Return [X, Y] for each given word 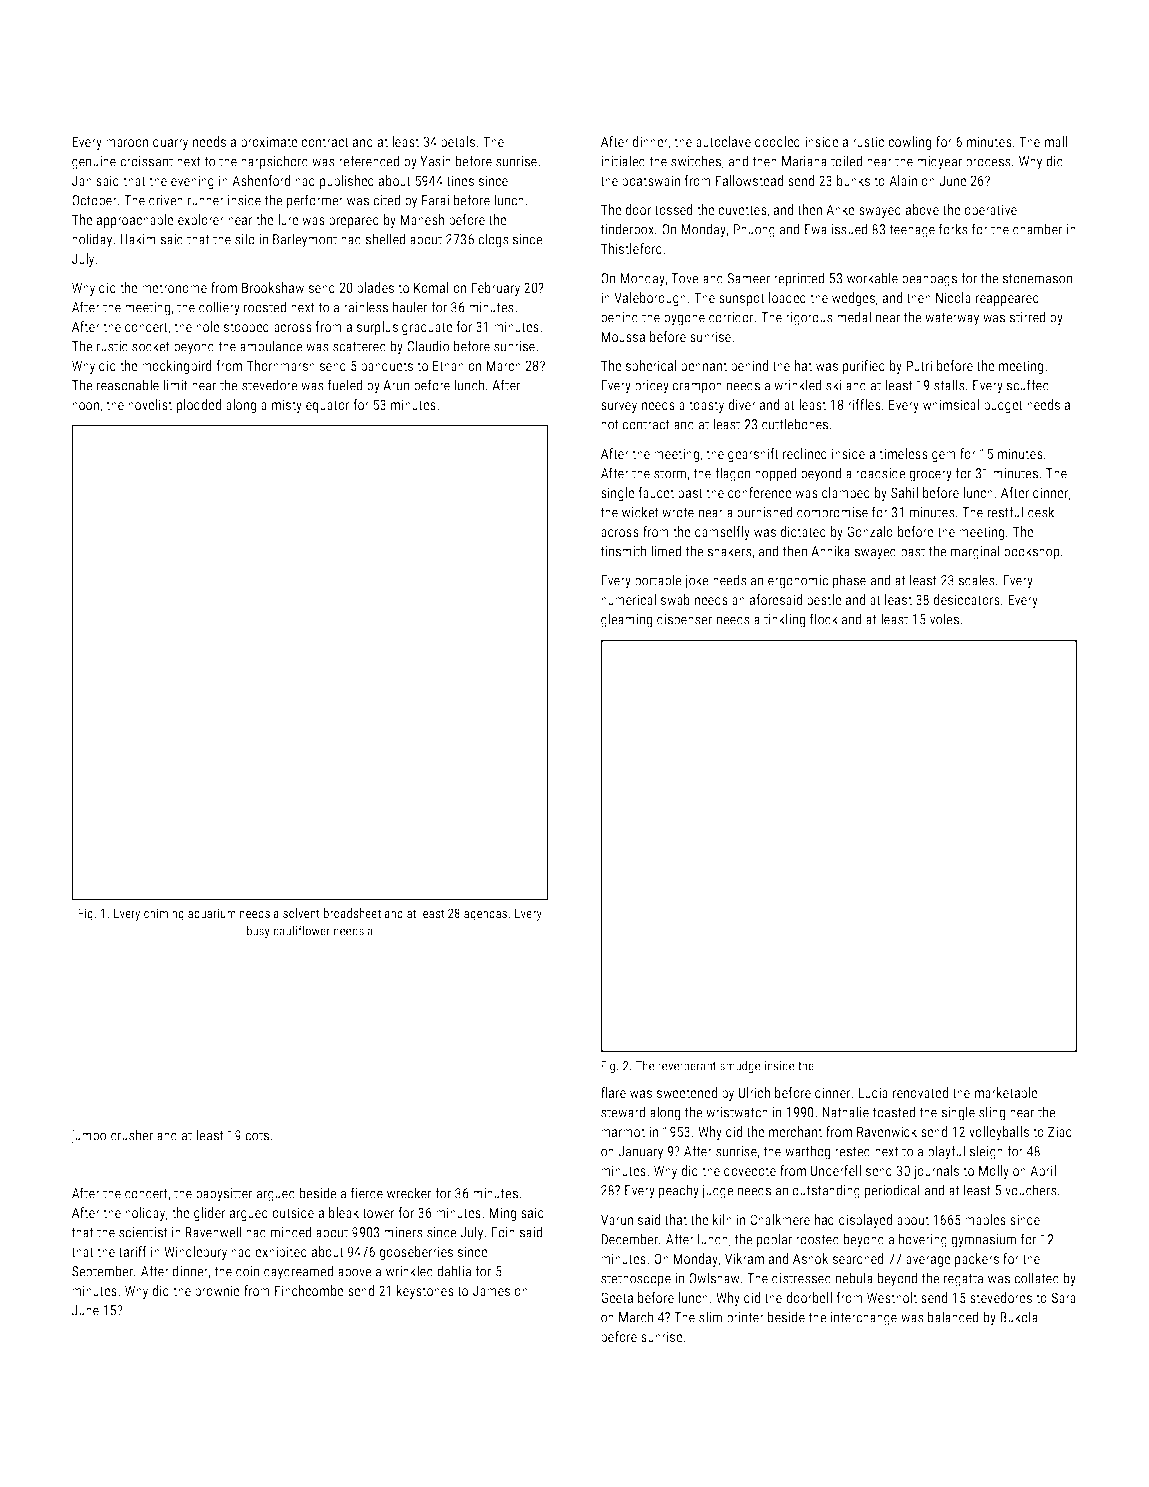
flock [824, 619]
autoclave [723, 141]
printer [745, 1319]
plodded [199, 406]
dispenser [684, 620]
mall [1056, 141]
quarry [170, 144]
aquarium [212, 914]
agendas [485, 914]
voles [944, 619]
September [102, 1272]
